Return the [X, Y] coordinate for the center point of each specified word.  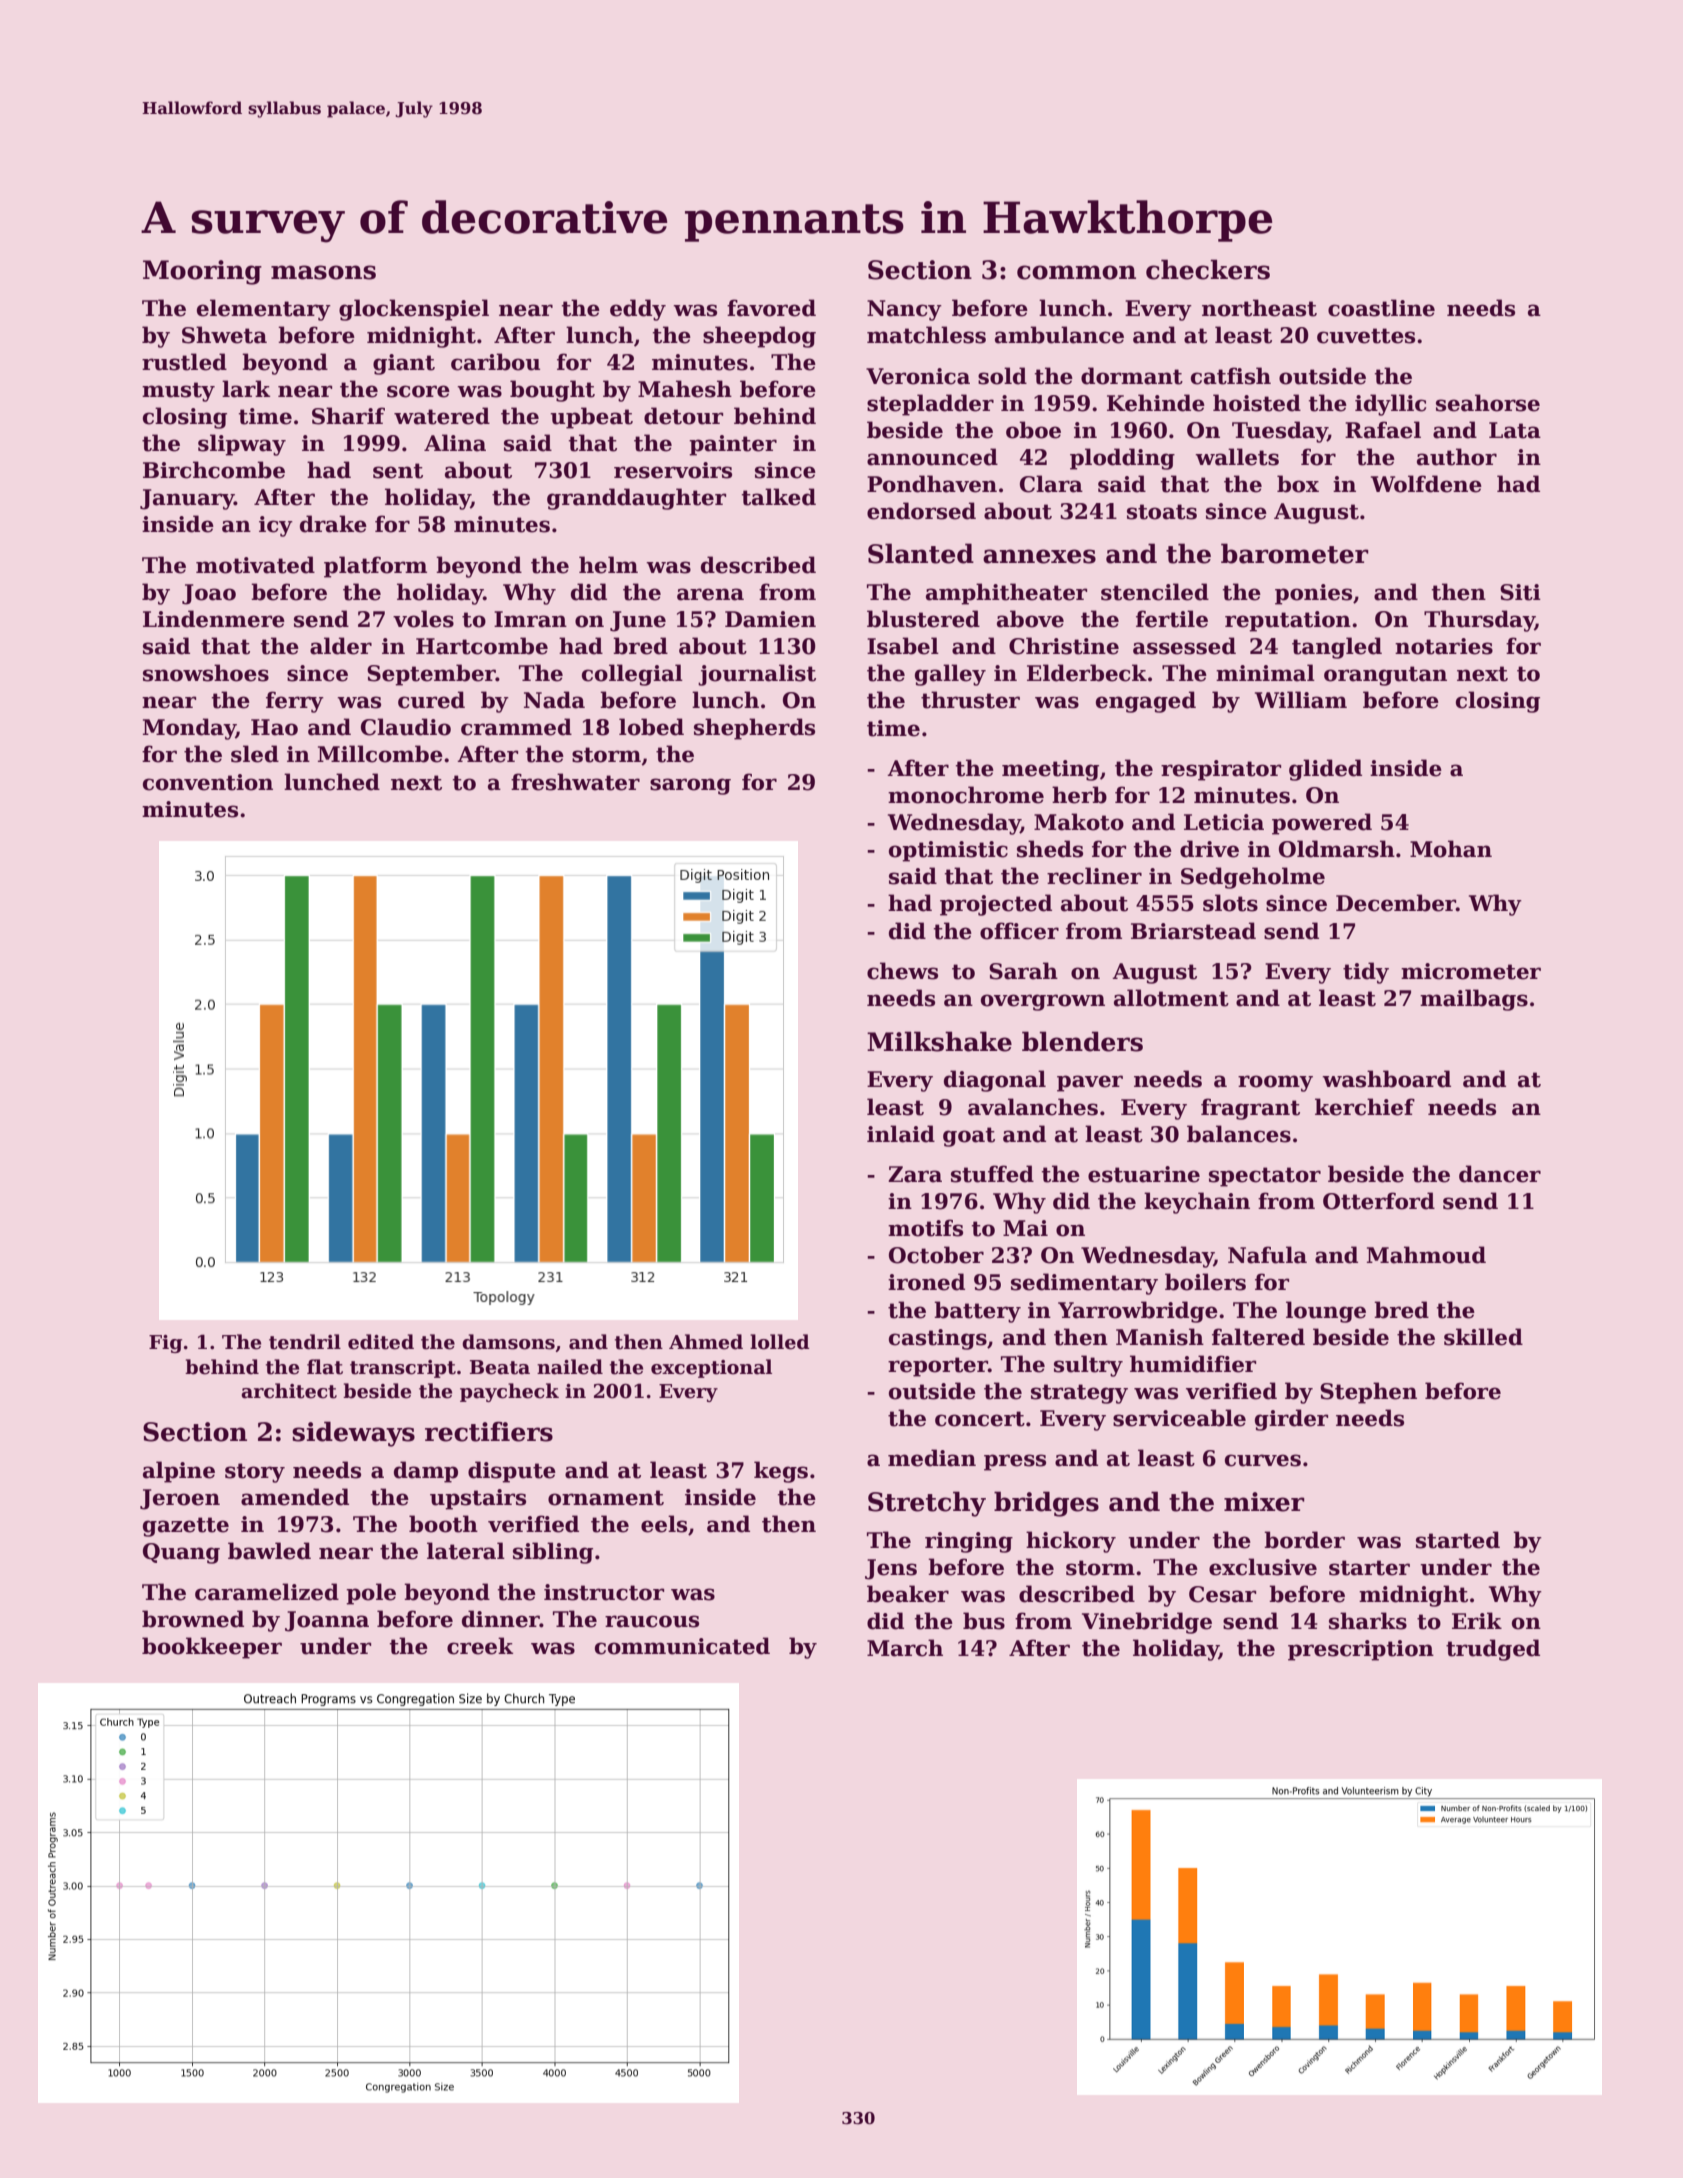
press [1015, 1462]
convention [208, 782]
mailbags [1474, 1000]
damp [426, 1472]
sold [1002, 376]
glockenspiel [414, 310]
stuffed [992, 1174]
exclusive [1263, 1567]
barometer [1295, 553]
